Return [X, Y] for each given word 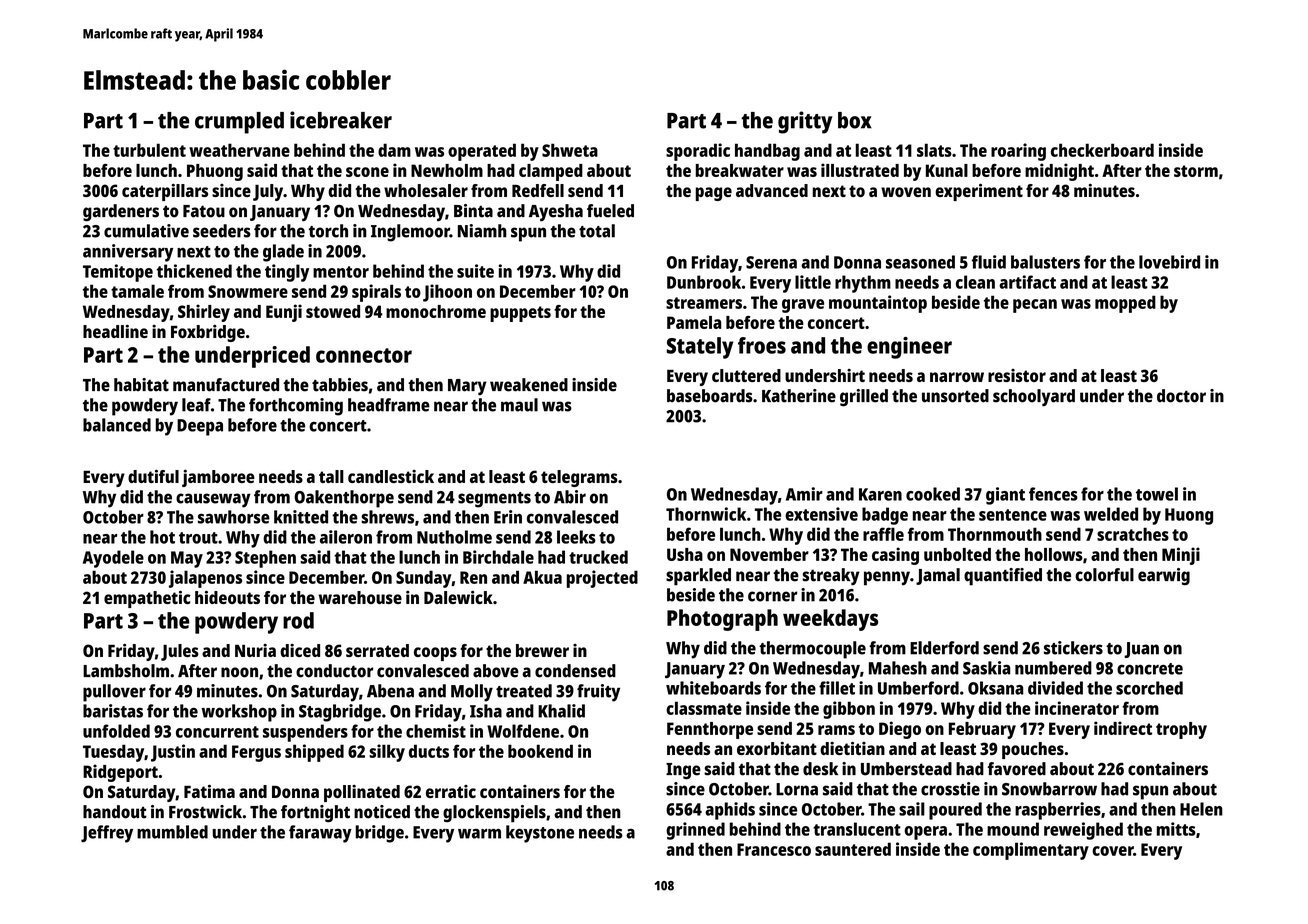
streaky [831, 577]
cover [1112, 851]
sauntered [853, 849]
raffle [883, 534]
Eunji [284, 313]
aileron [346, 537]
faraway [320, 834]
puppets [520, 314]
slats [934, 150]
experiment [979, 192]
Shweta [570, 150]
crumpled [239, 123]
